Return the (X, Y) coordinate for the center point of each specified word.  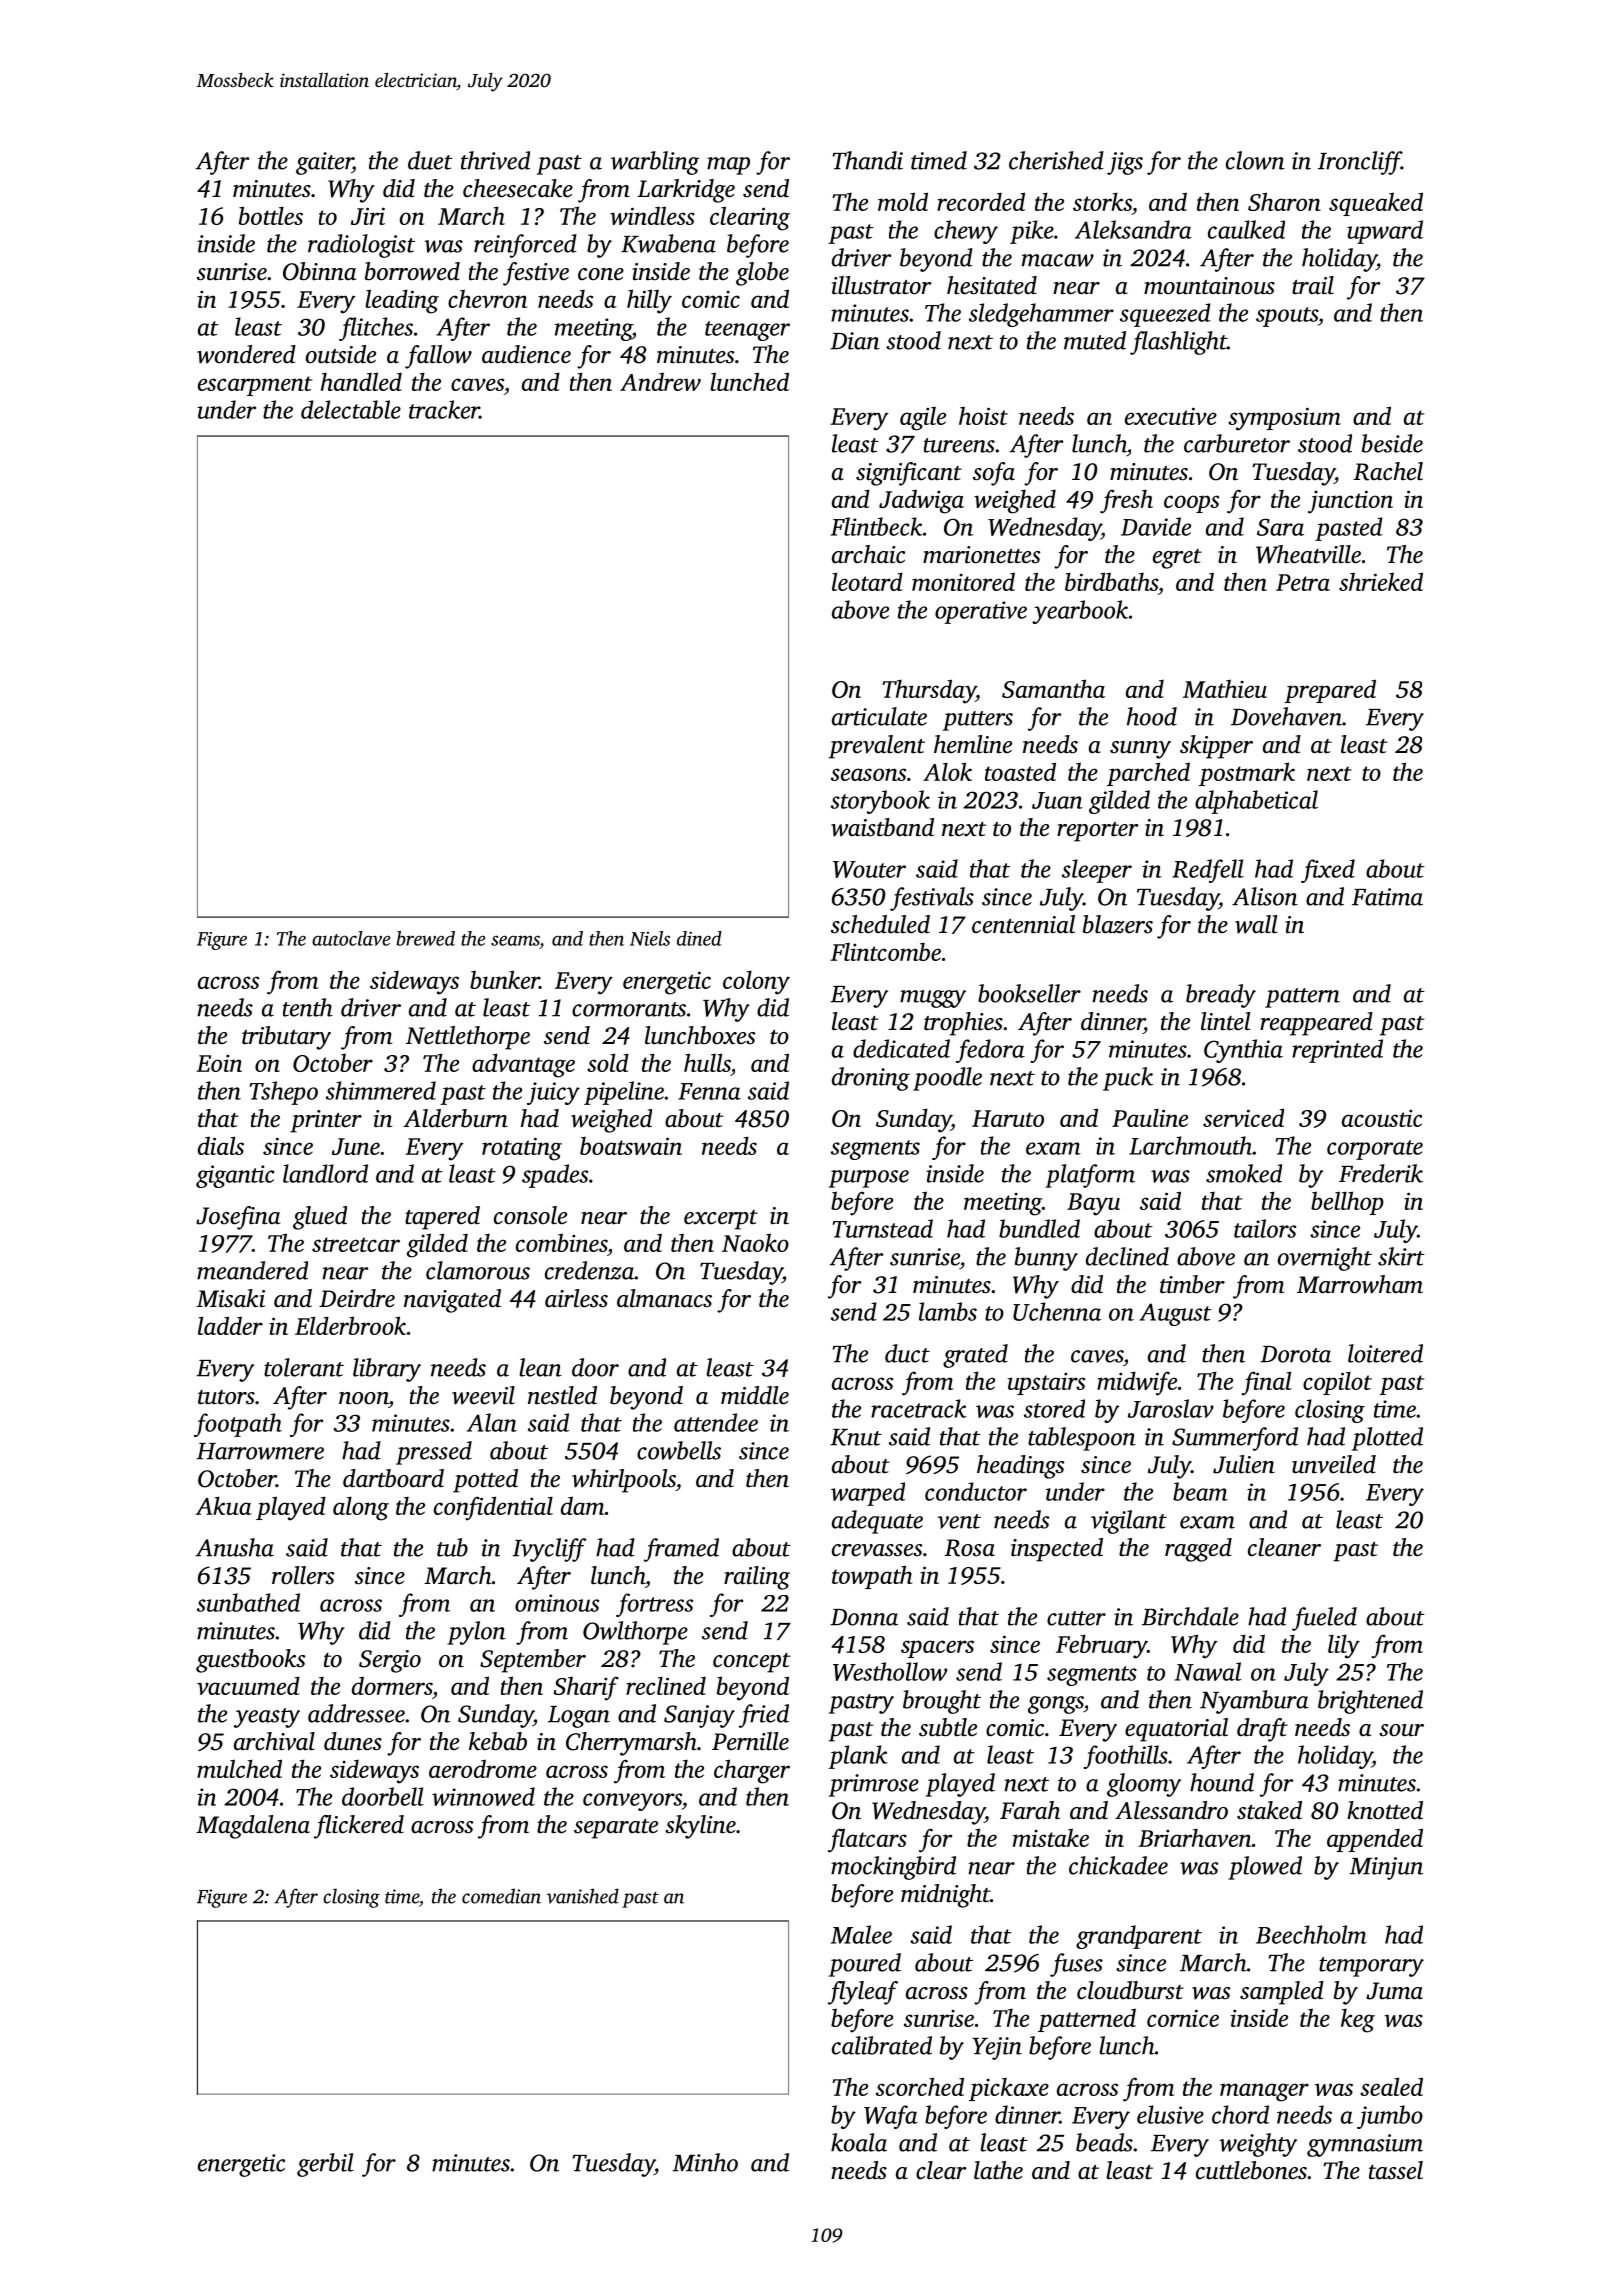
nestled (562, 1395)
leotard (867, 581)
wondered (246, 354)
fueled (1324, 1619)
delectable (351, 409)
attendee (716, 1422)
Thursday (929, 691)
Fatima (1387, 897)
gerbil (325, 2165)
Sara (1280, 527)
